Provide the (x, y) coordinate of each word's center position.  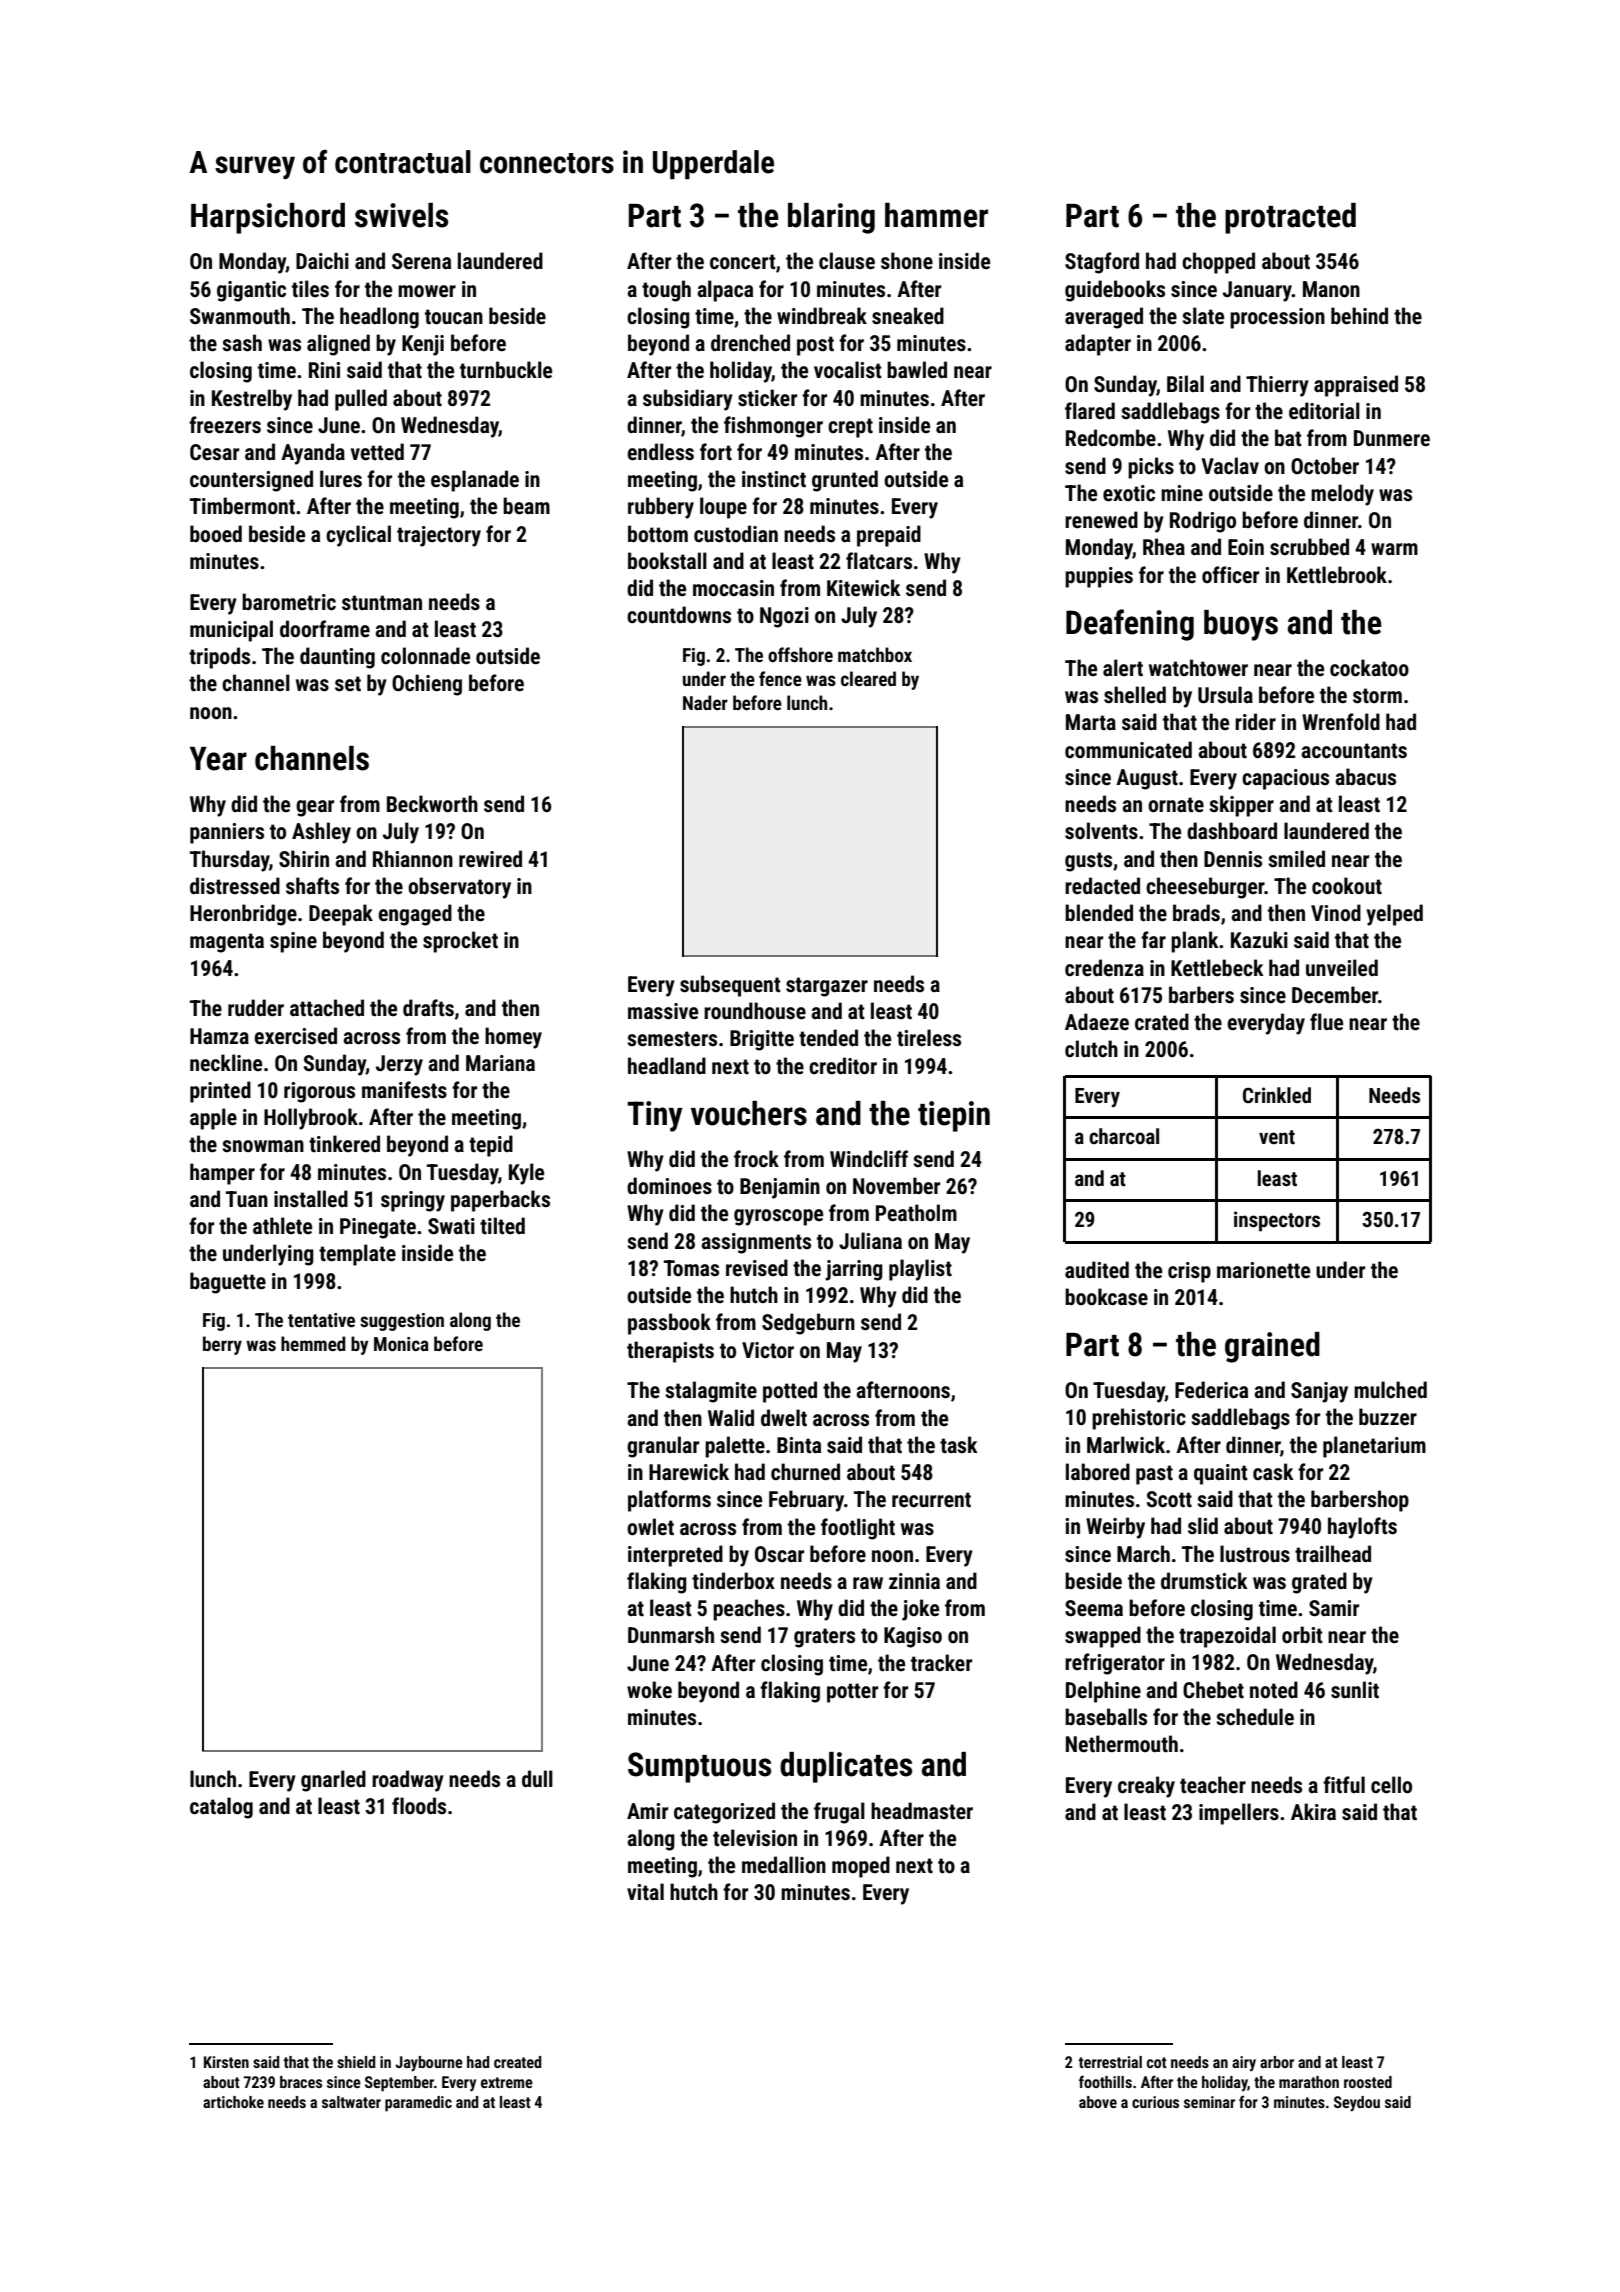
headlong (379, 318)
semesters (672, 1039)
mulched (1390, 1390)
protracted (1290, 218)
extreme (507, 2082)
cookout (1347, 885)
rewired (490, 858)
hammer (936, 215)
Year (218, 759)
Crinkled (1277, 1095)
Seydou (1357, 2104)
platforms (669, 1501)
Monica (401, 1344)
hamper (222, 1174)
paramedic (418, 2104)
